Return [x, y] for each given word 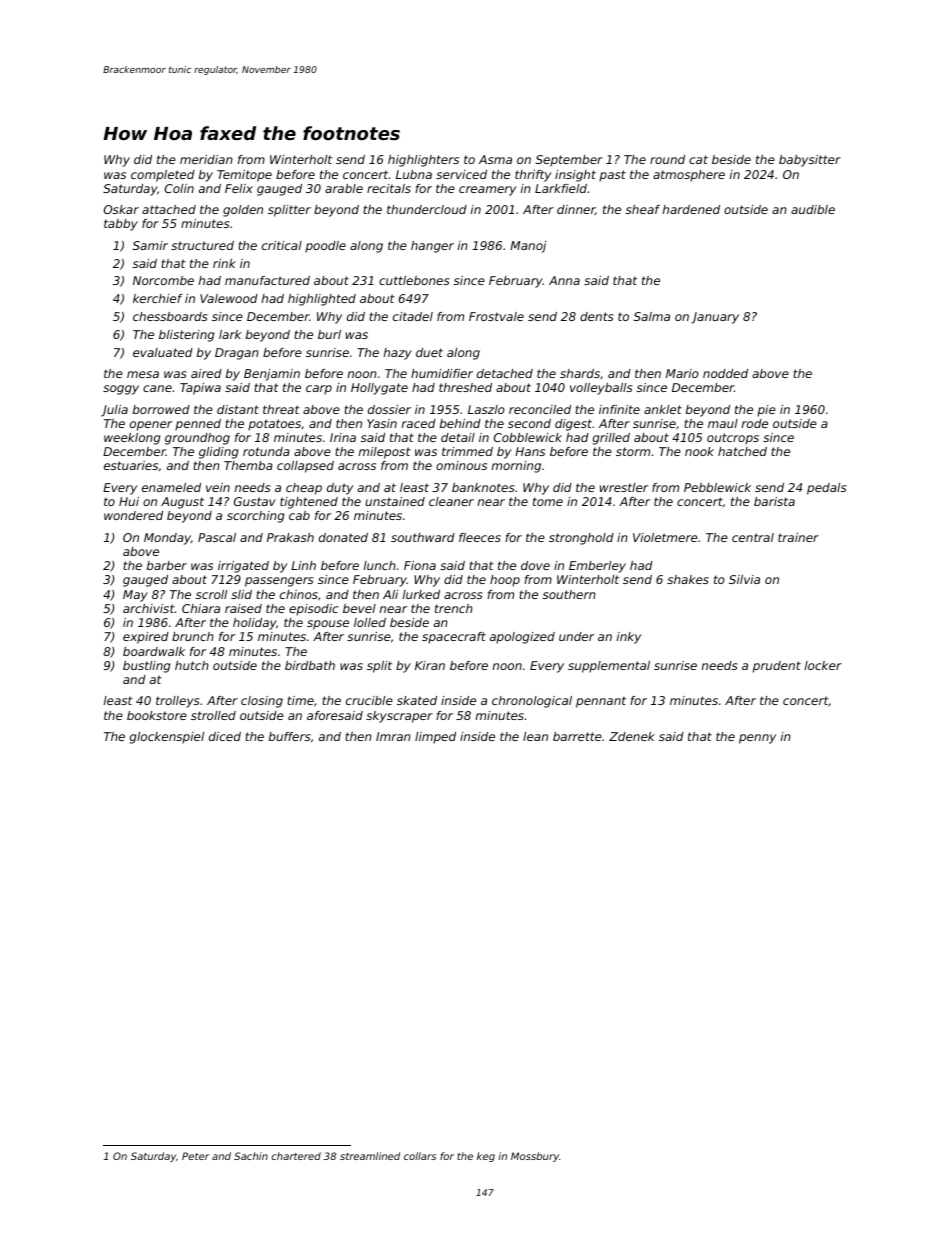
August [182, 503]
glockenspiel [167, 738]
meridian [206, 159]
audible [813, 209]
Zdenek [632, 736]
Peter [195, 1156]
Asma [495, 159]
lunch [380, 565]
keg [486, 1157]
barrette [577, 736]
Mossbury [535, 1157]
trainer [798, 537]
